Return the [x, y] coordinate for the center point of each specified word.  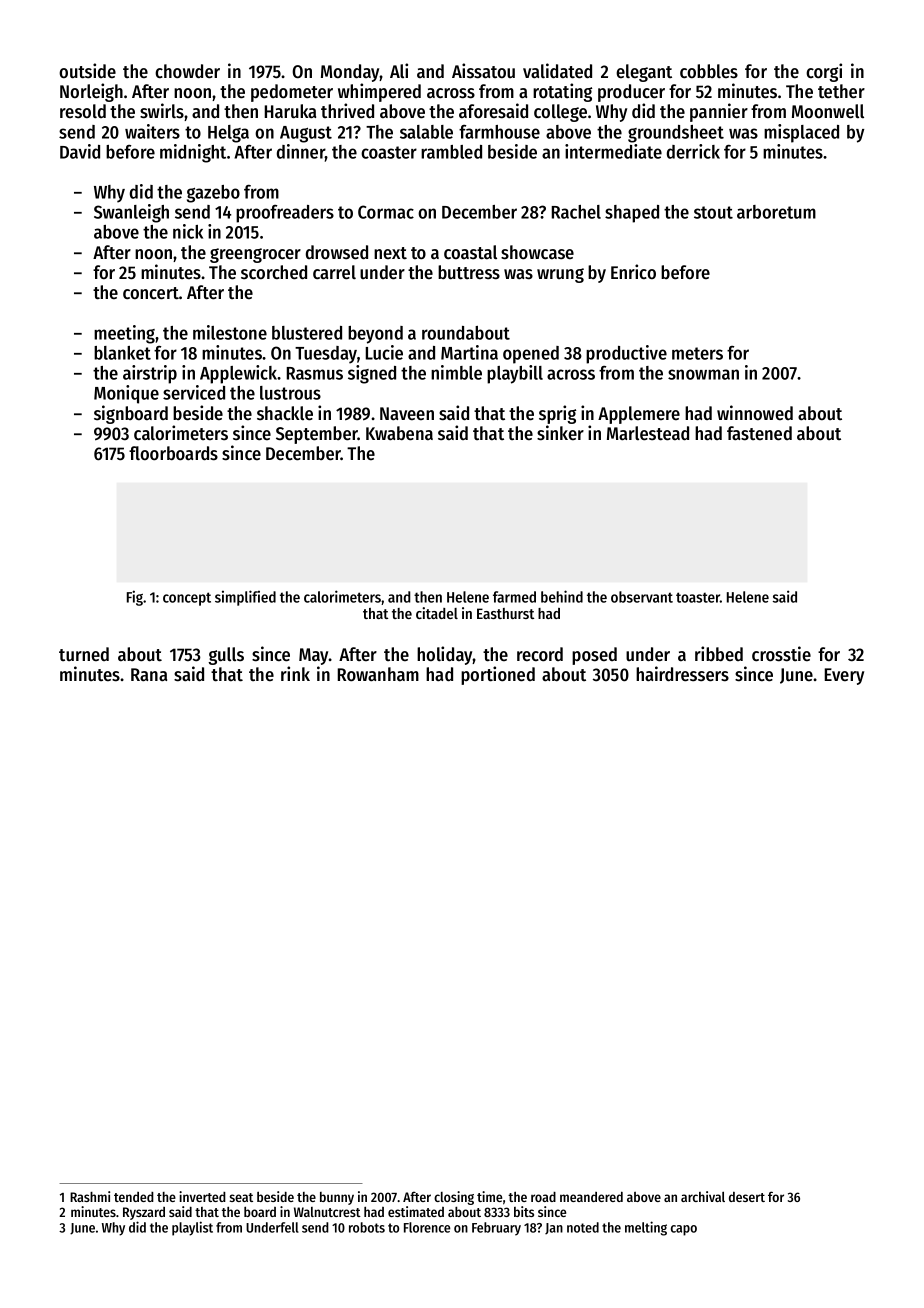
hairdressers [682, 674]
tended [134, 1197]
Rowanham [378, 674]
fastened [759, 433]
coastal [470, 252]
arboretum [776, 212]
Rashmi [90, 1196]
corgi [824, 72]
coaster [389, 152]
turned [84, 654]
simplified [245, 598]
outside [87, 71]
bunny [337, 1198]
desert [747, 1196]
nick [188, 231]
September [317, 435]
